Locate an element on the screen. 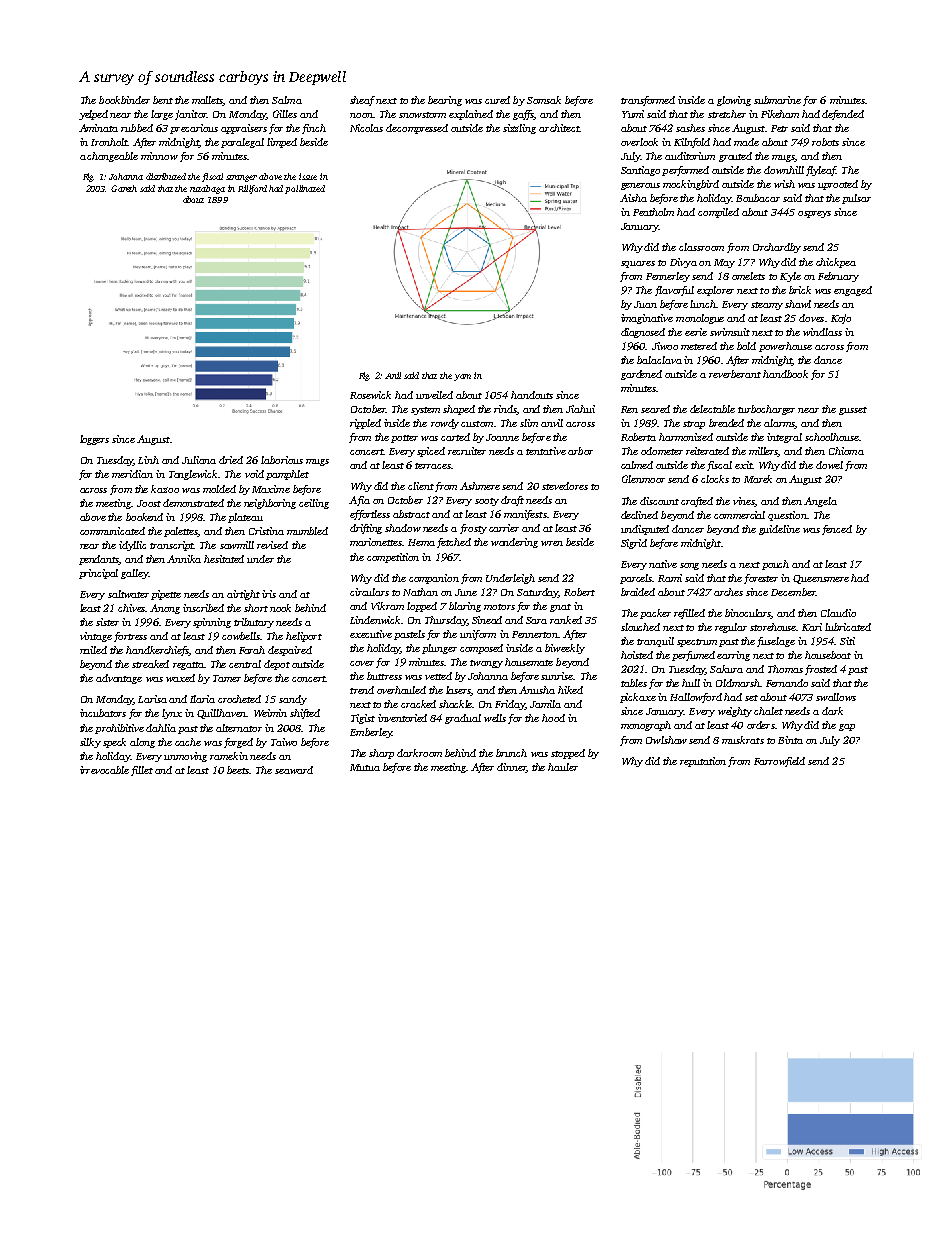 The width and height of the screenshot is (952, 1233). gnat is located at coordinates (560, 608).
